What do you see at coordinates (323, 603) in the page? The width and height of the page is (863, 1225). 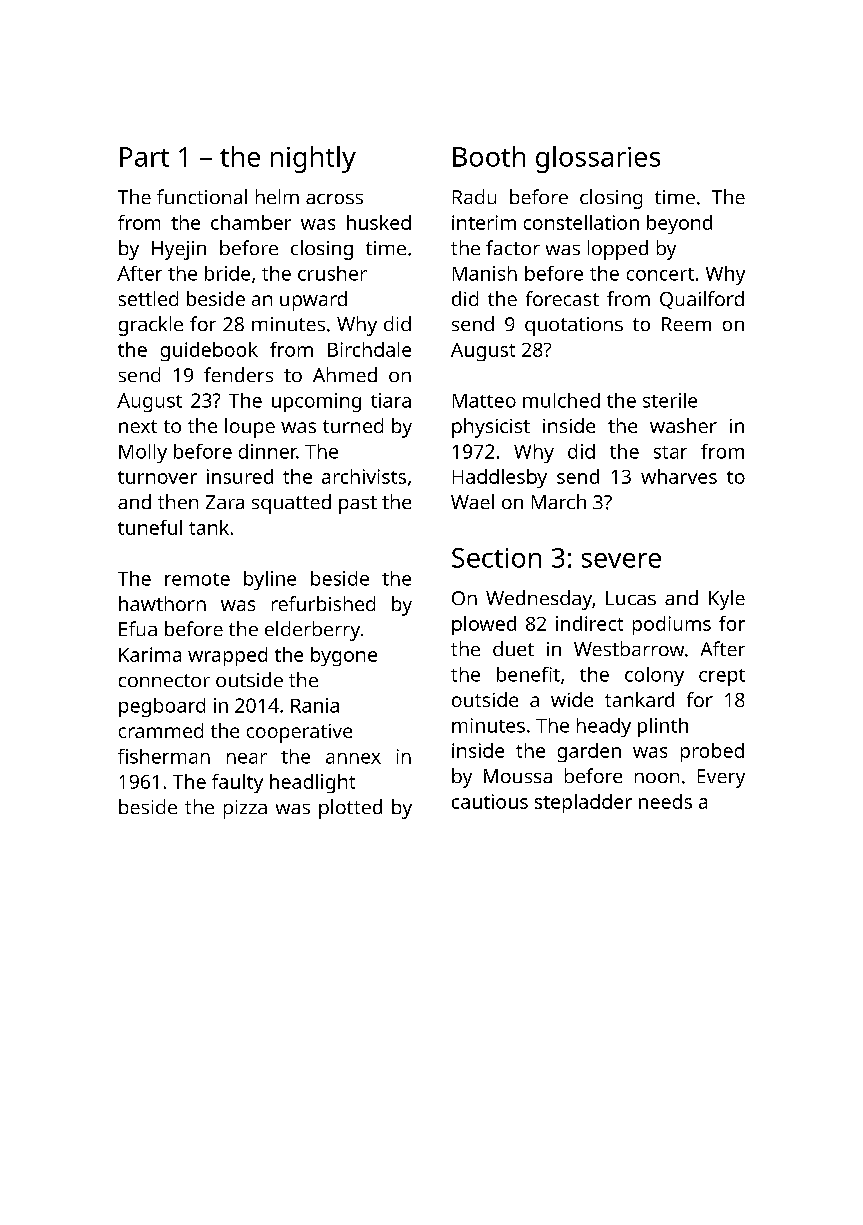 I see `refurbished` at bounding box center [323, 603].
